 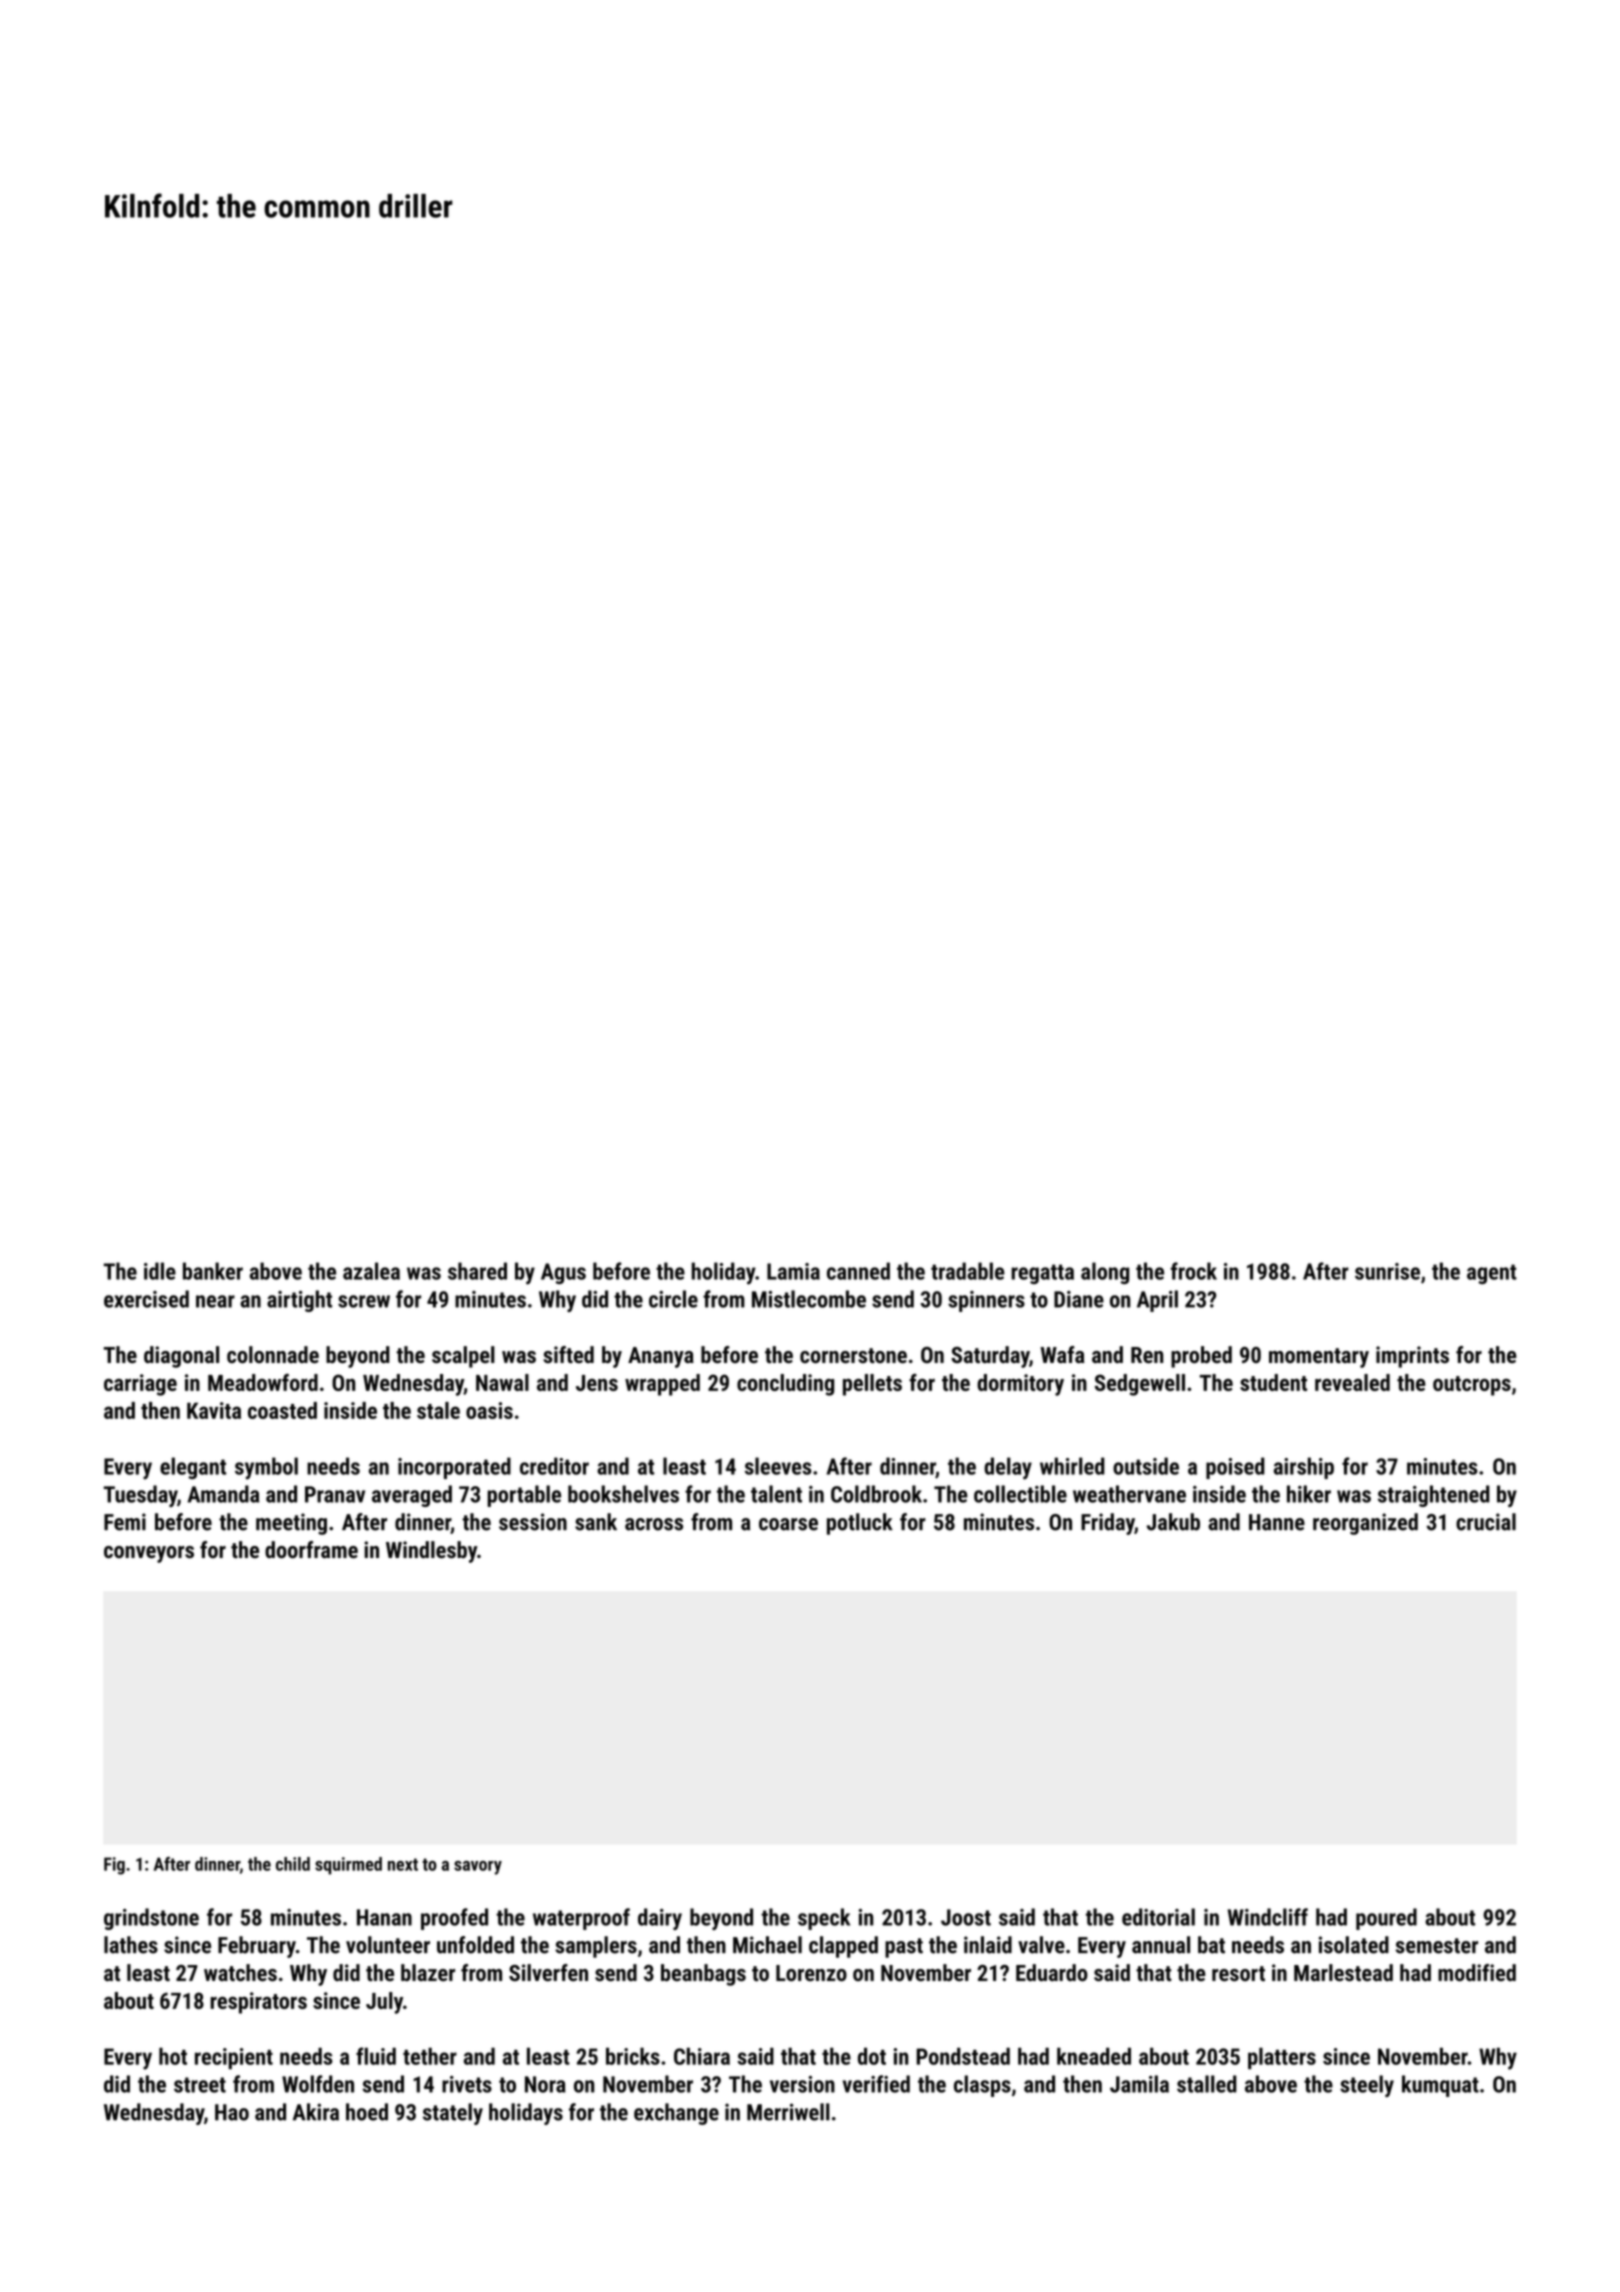 I want to click on Friday, so click(x=1108, y=1524).
